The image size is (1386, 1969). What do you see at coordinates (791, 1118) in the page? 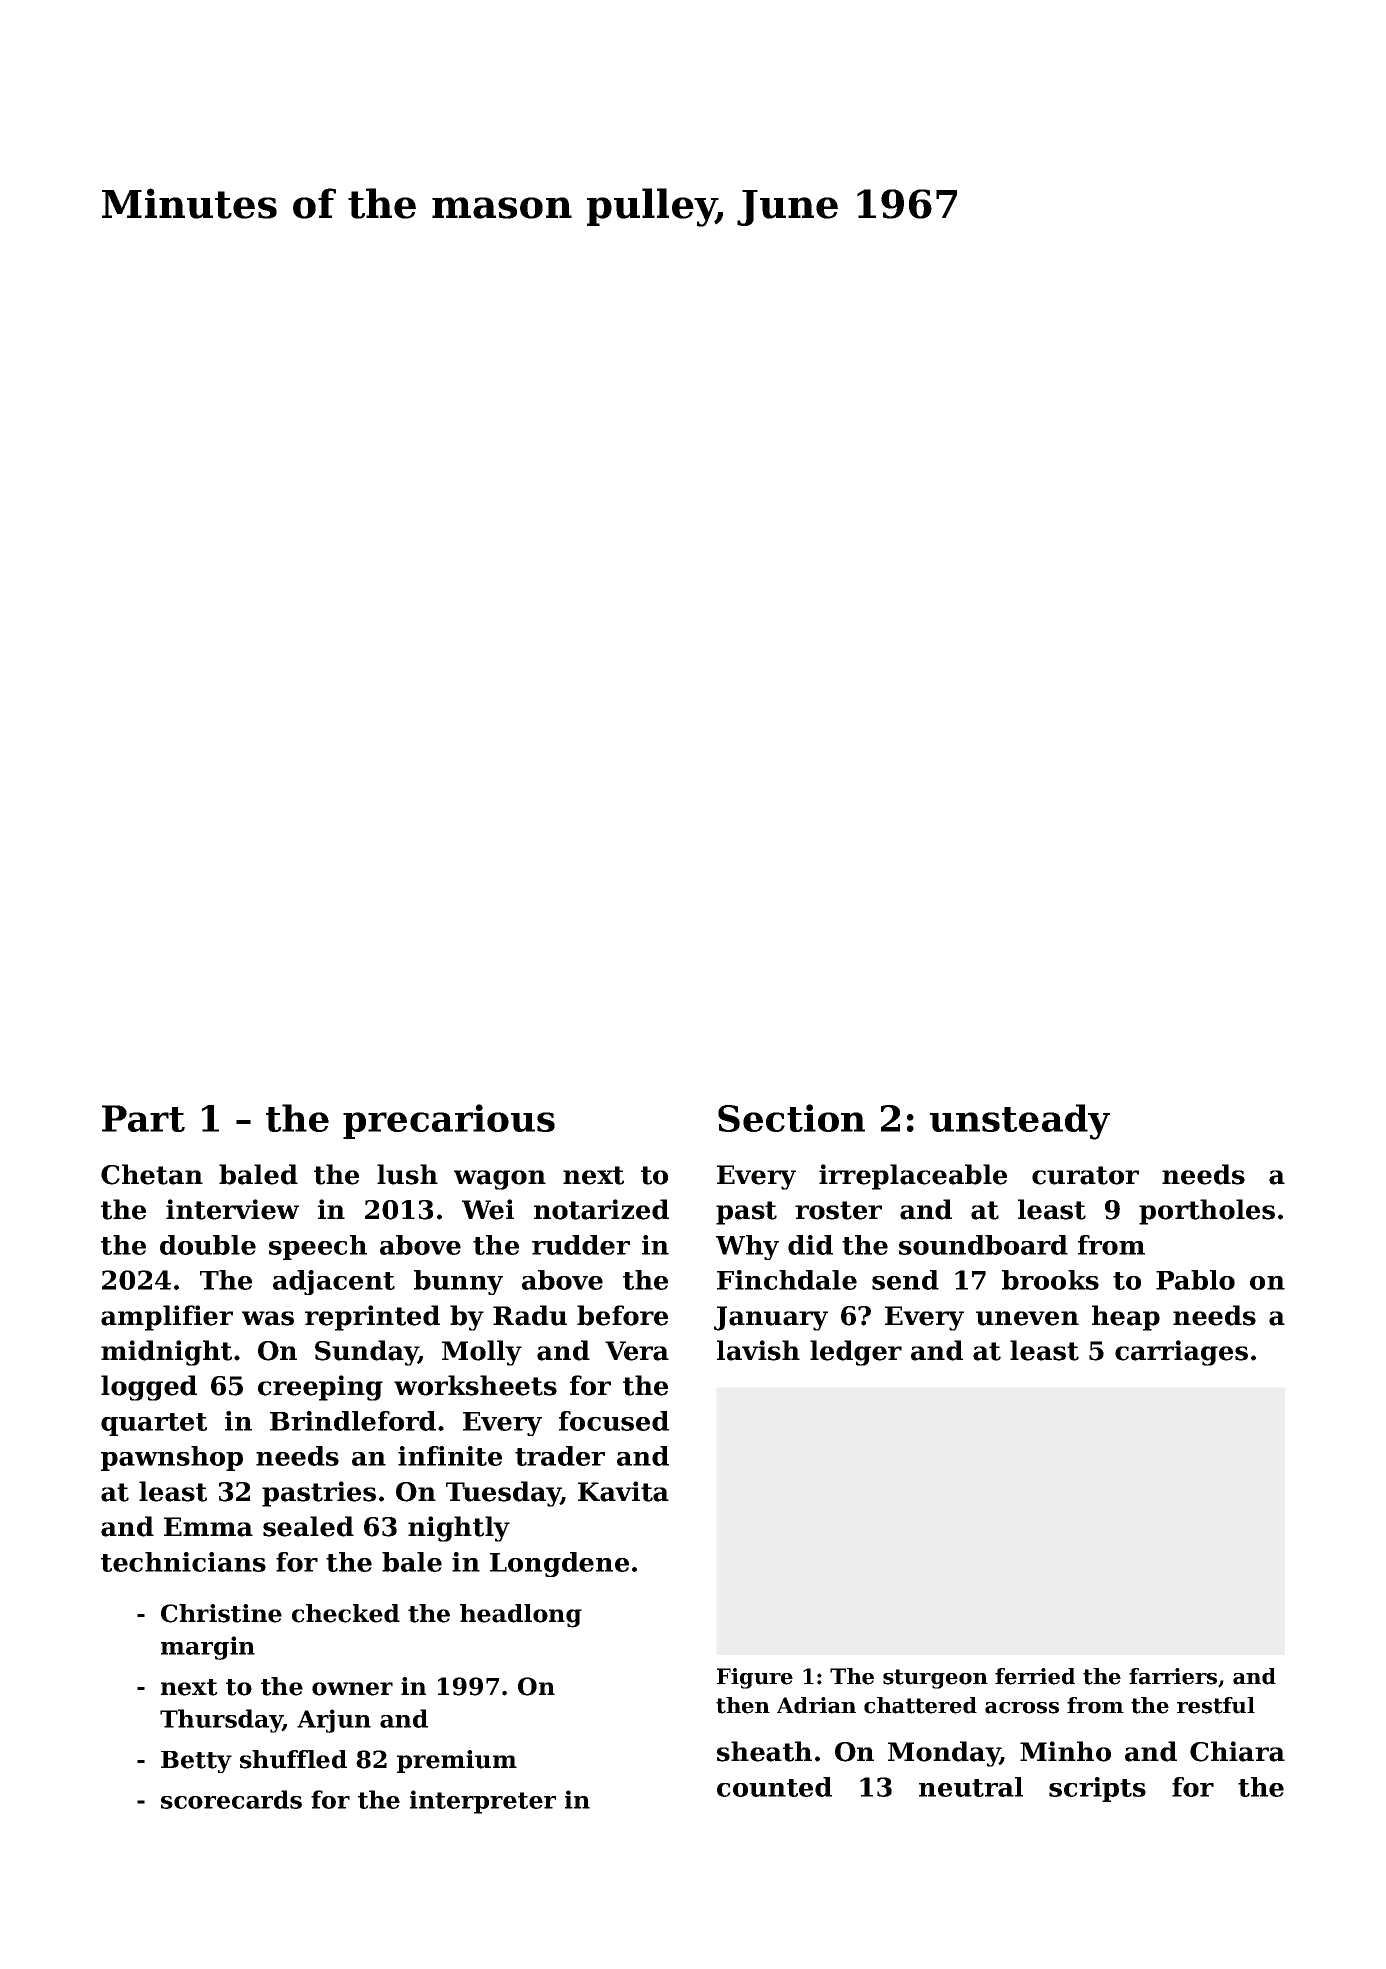
I see `Section` at bounding box center [791, 1118].
